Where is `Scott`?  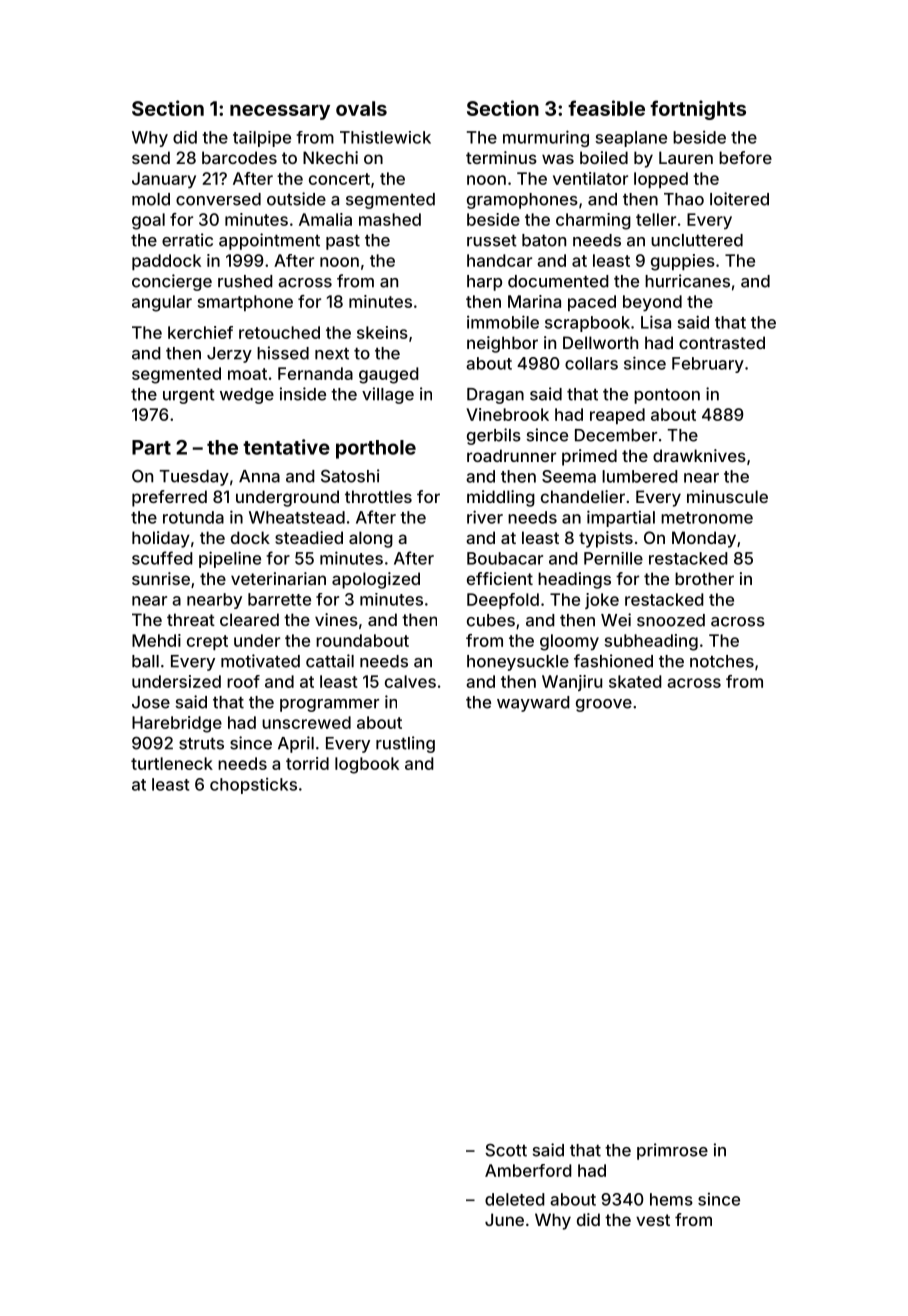 Scott is located at coordinates (506, 1150).
